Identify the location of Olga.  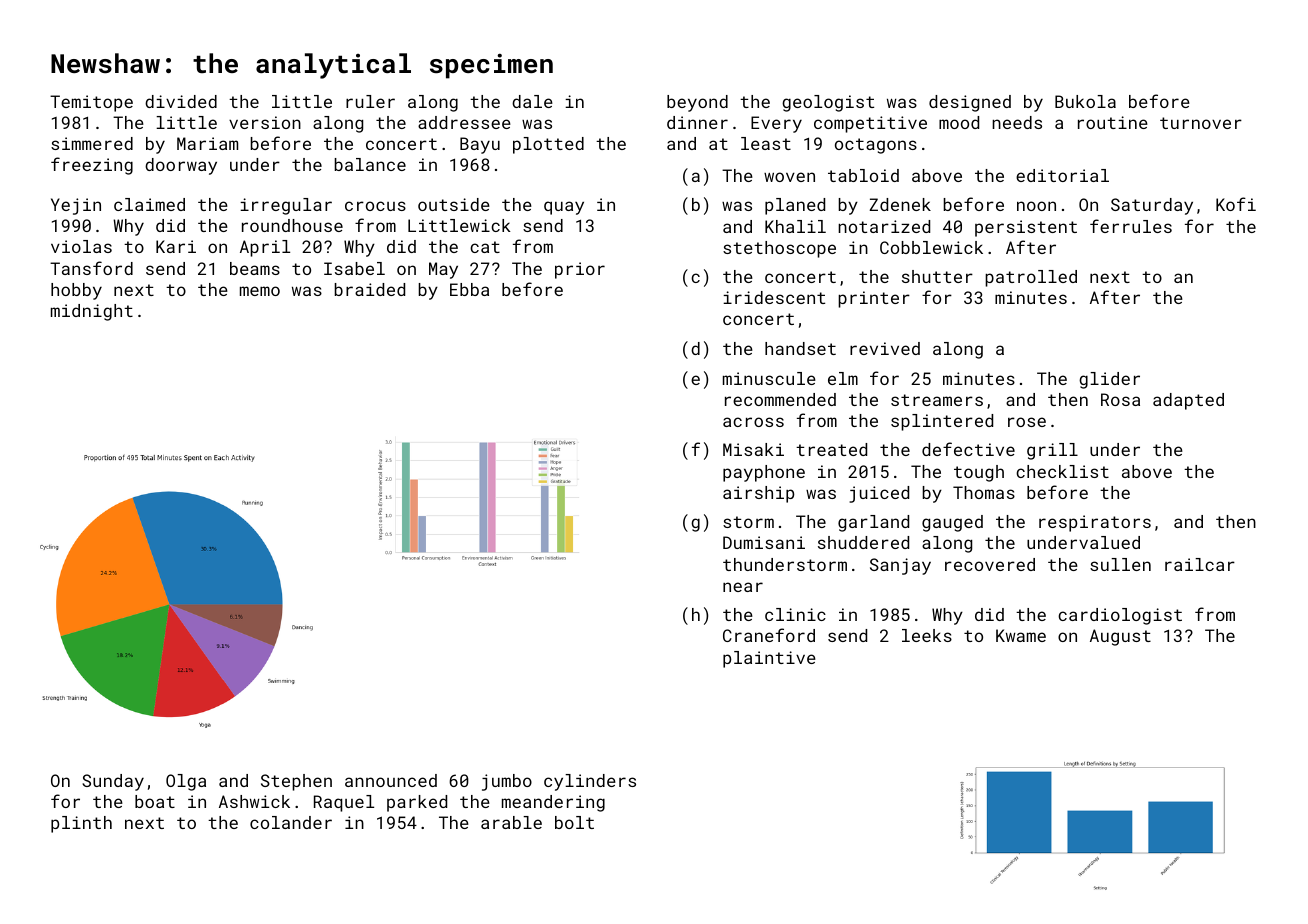
(186, 782).
